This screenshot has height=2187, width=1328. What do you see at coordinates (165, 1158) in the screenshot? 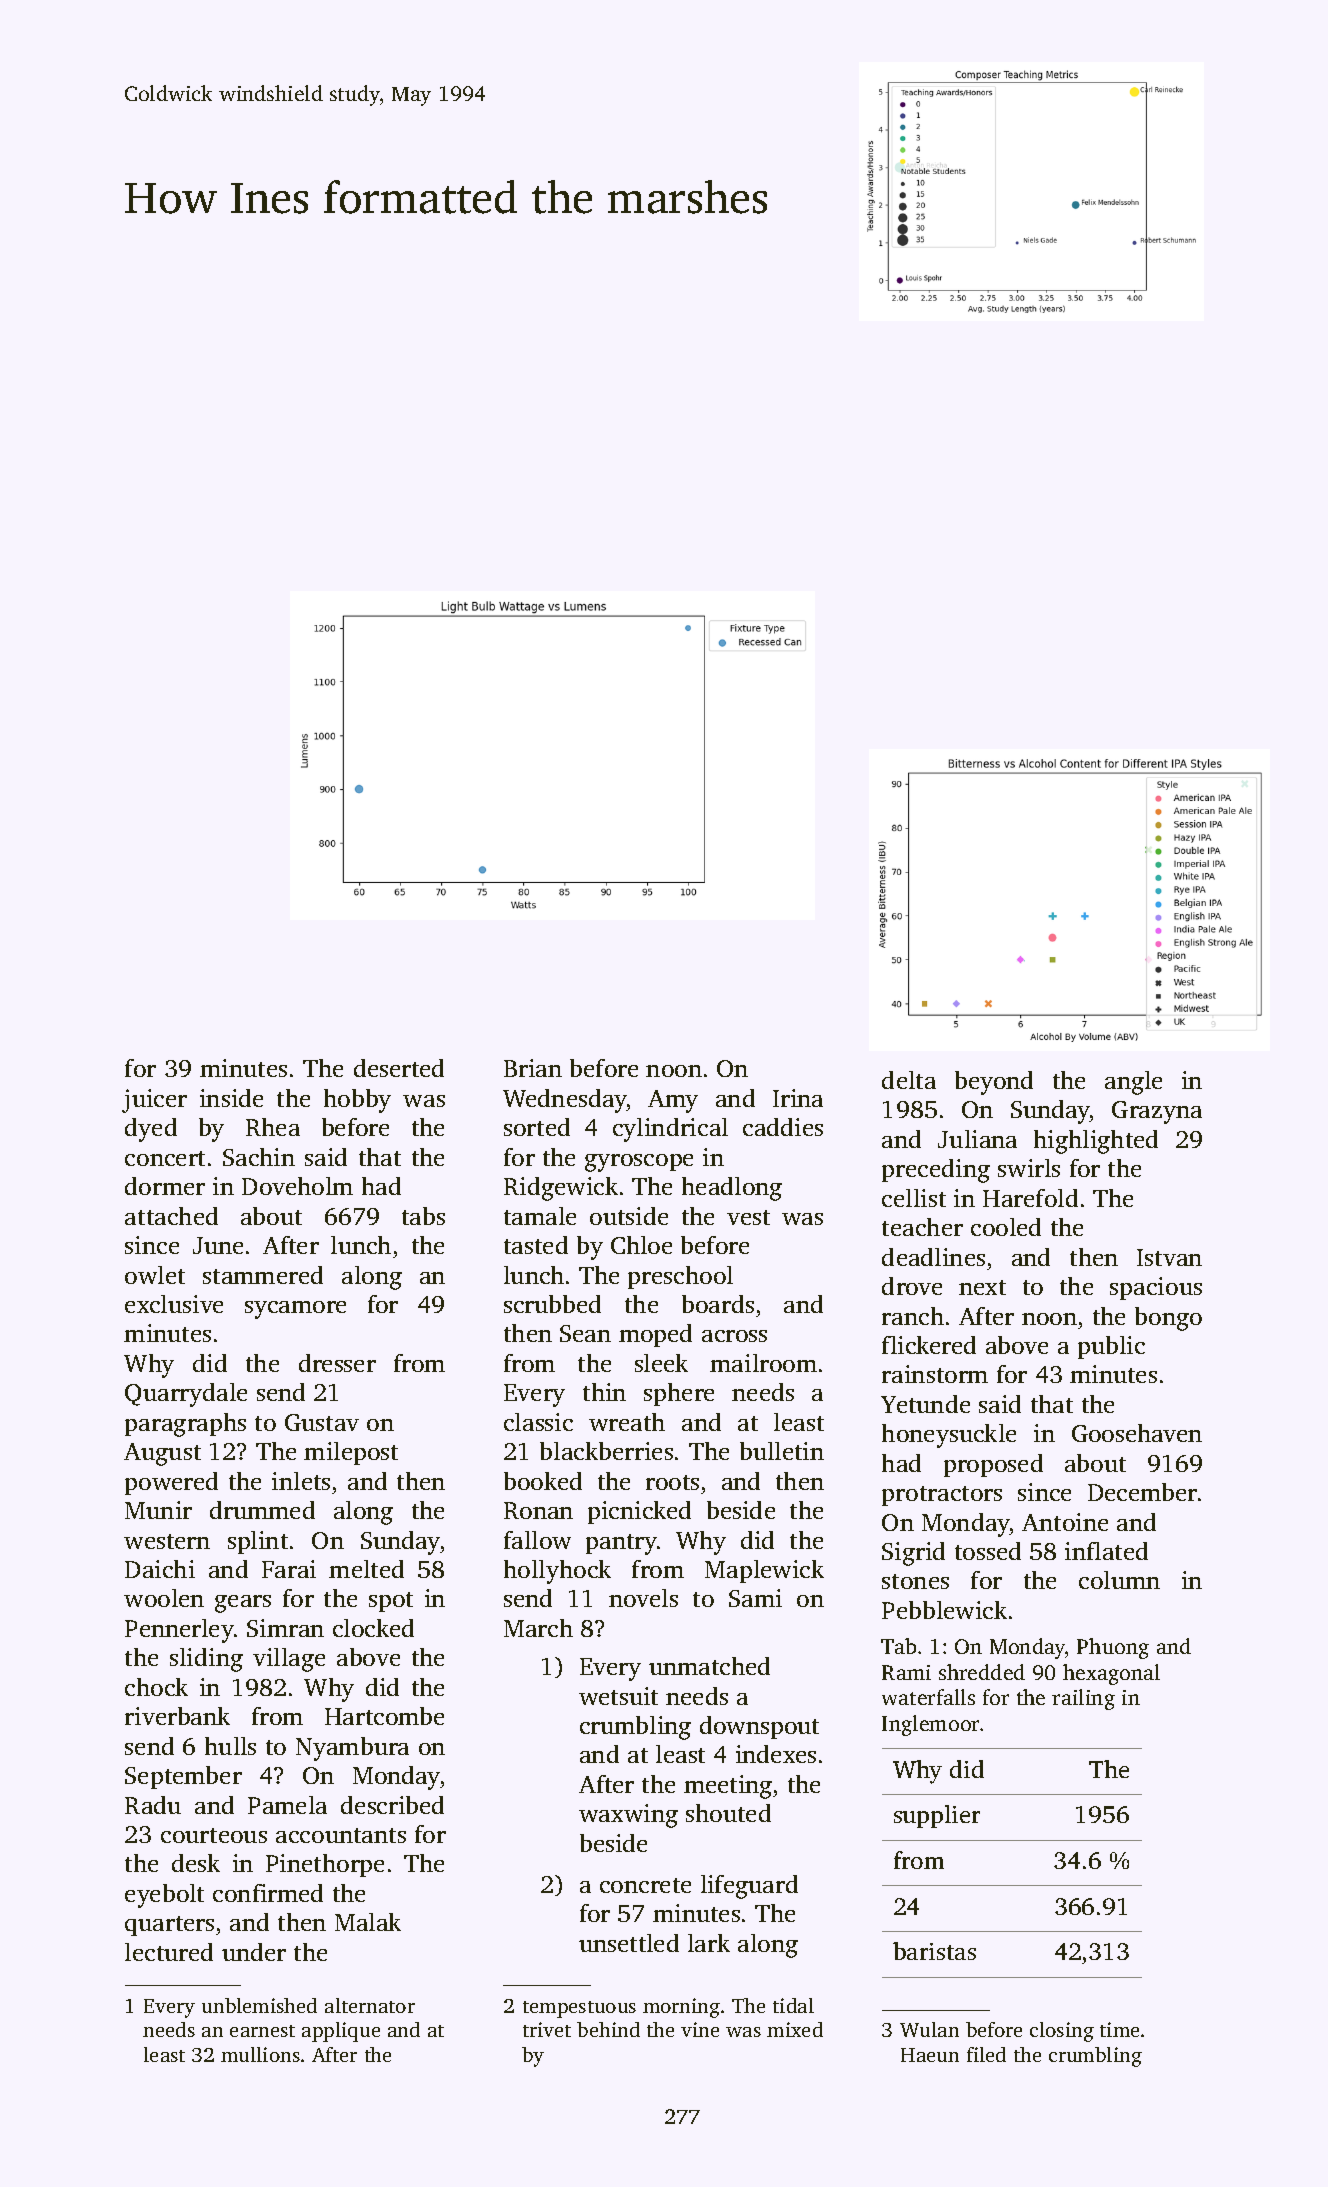
I see `concert` at bounding box center [165, 1158].
